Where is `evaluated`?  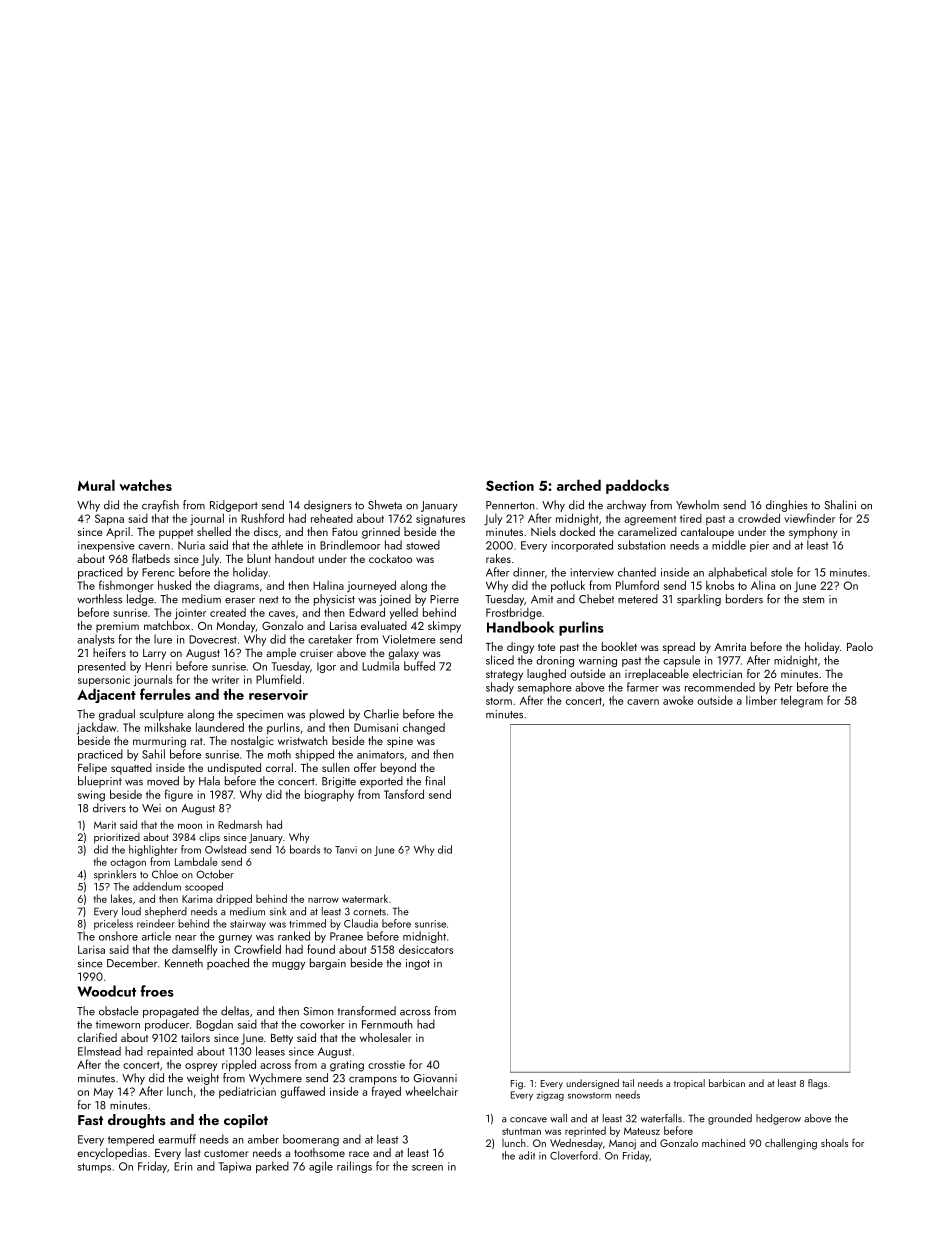
evaluated is located at coordinates (384, 625).
